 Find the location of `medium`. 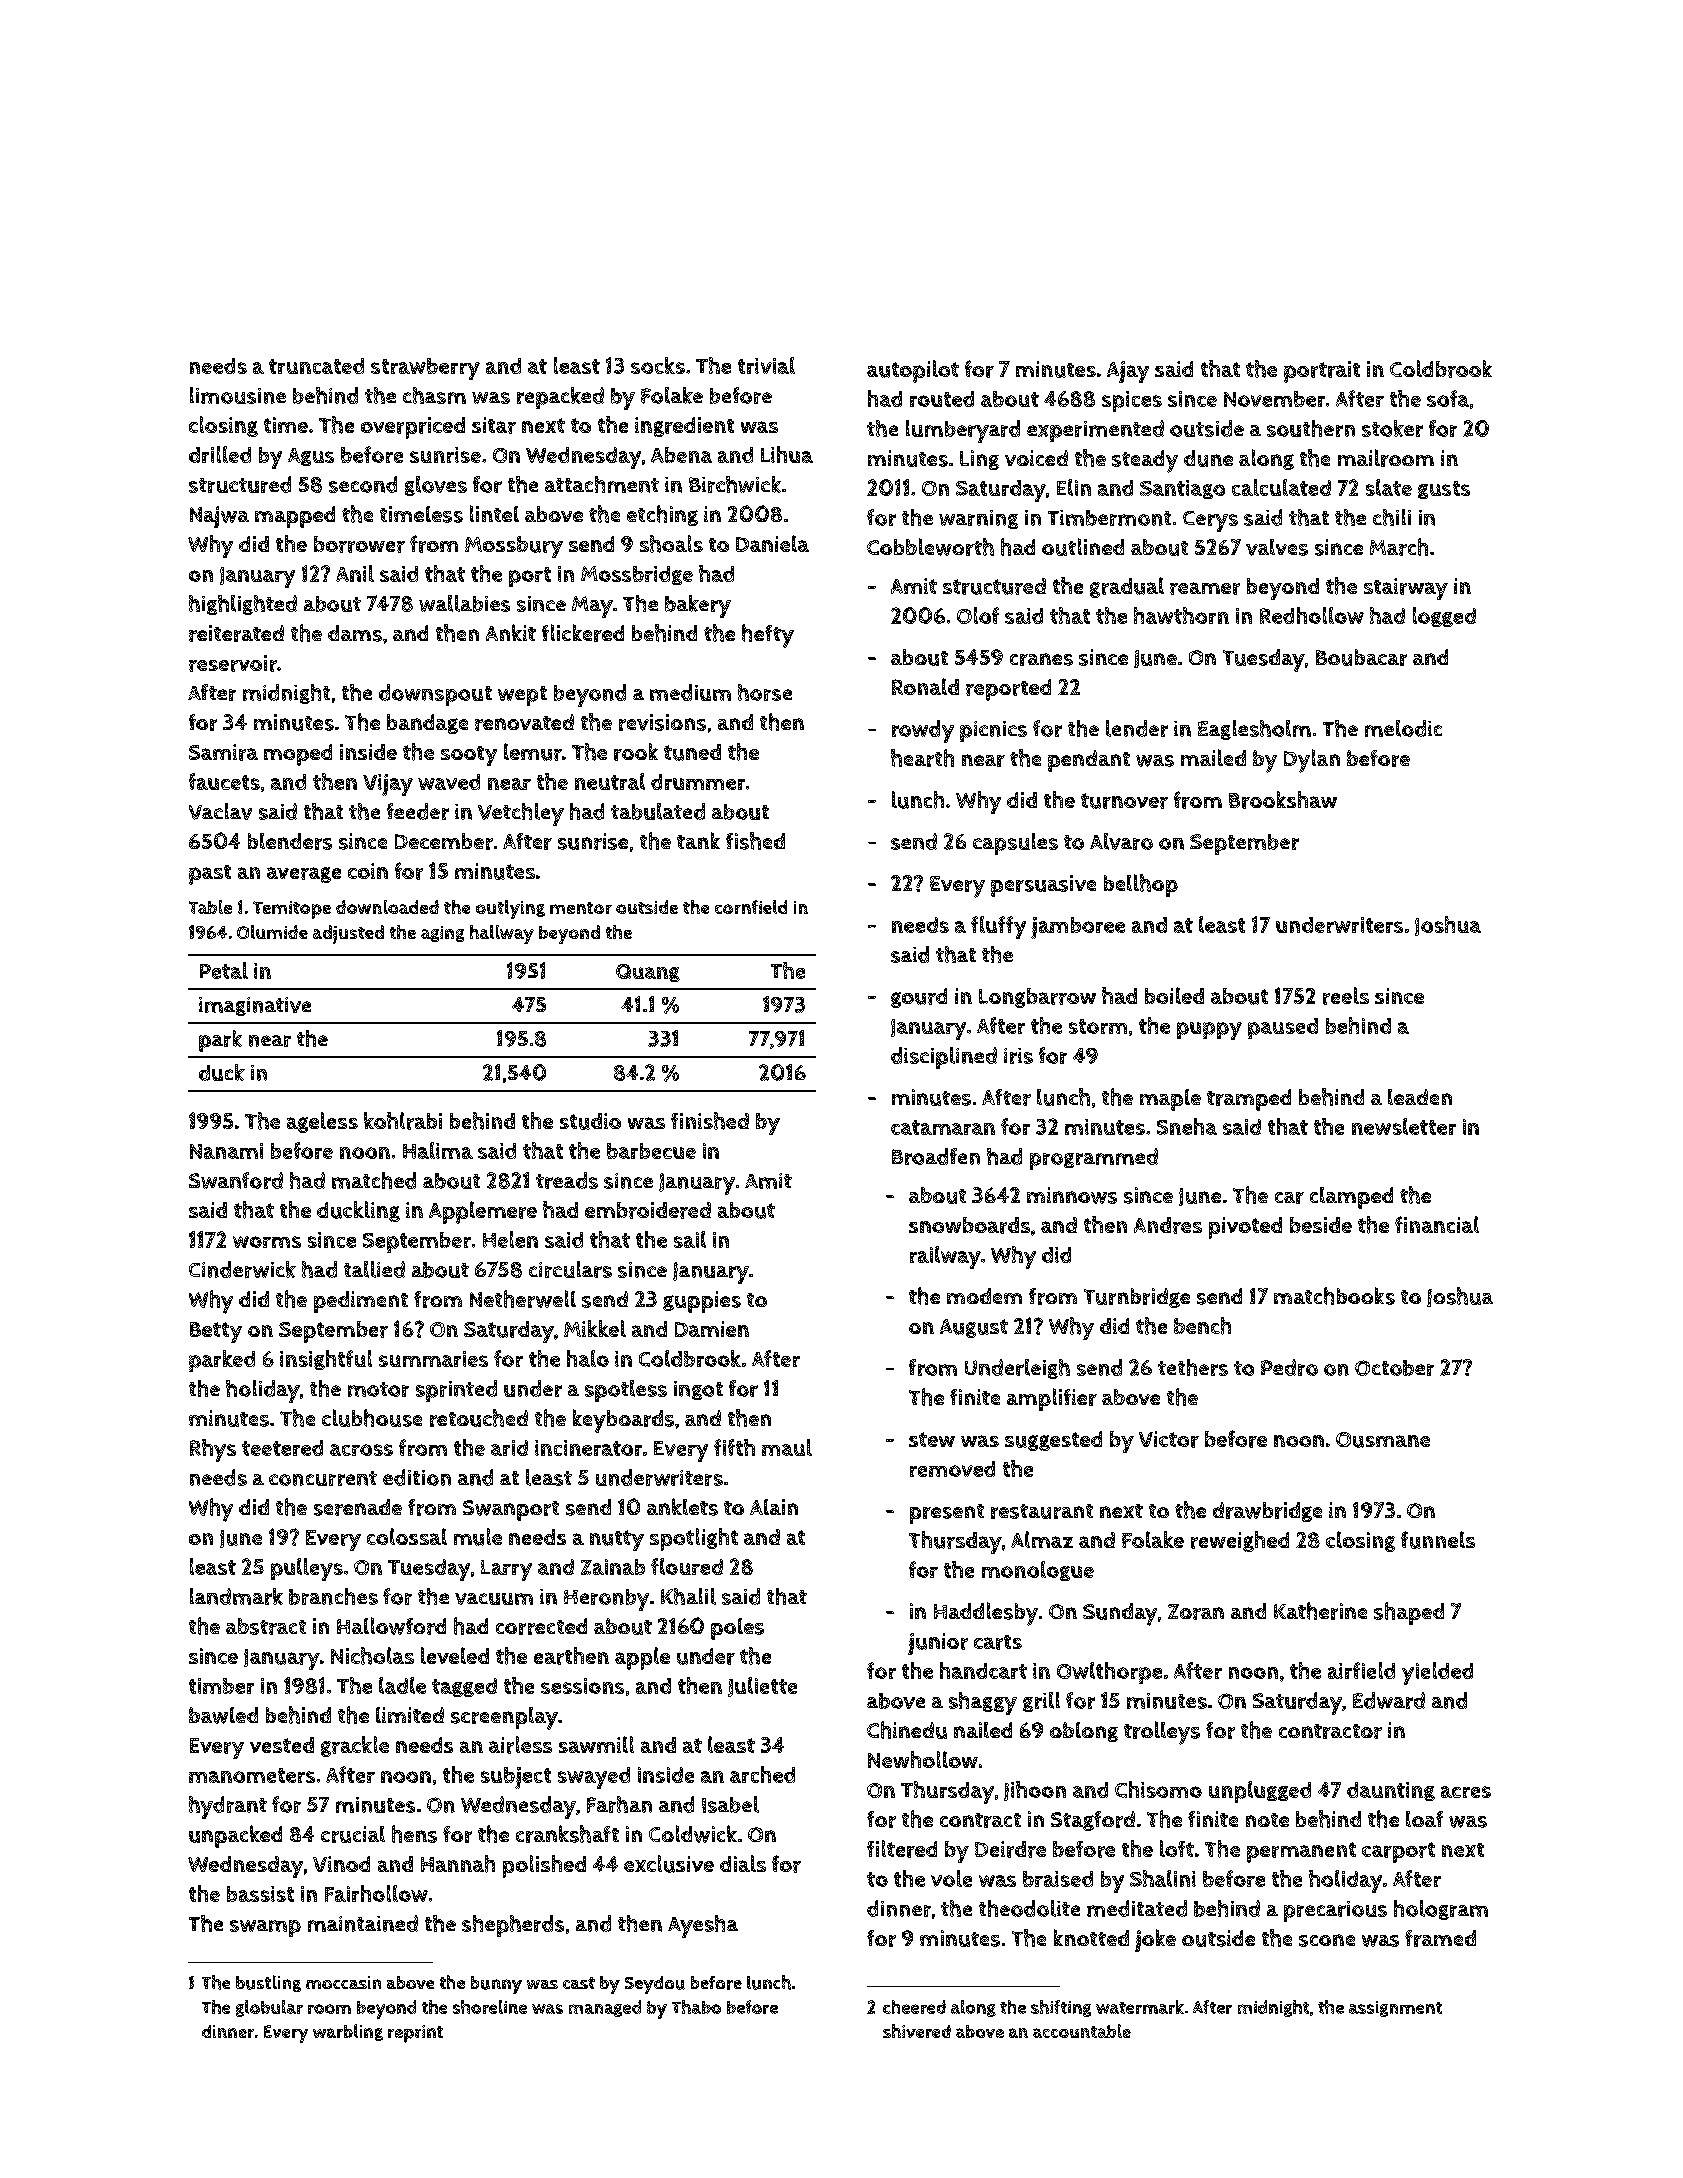

medium is located at coordinates (690, 692).
